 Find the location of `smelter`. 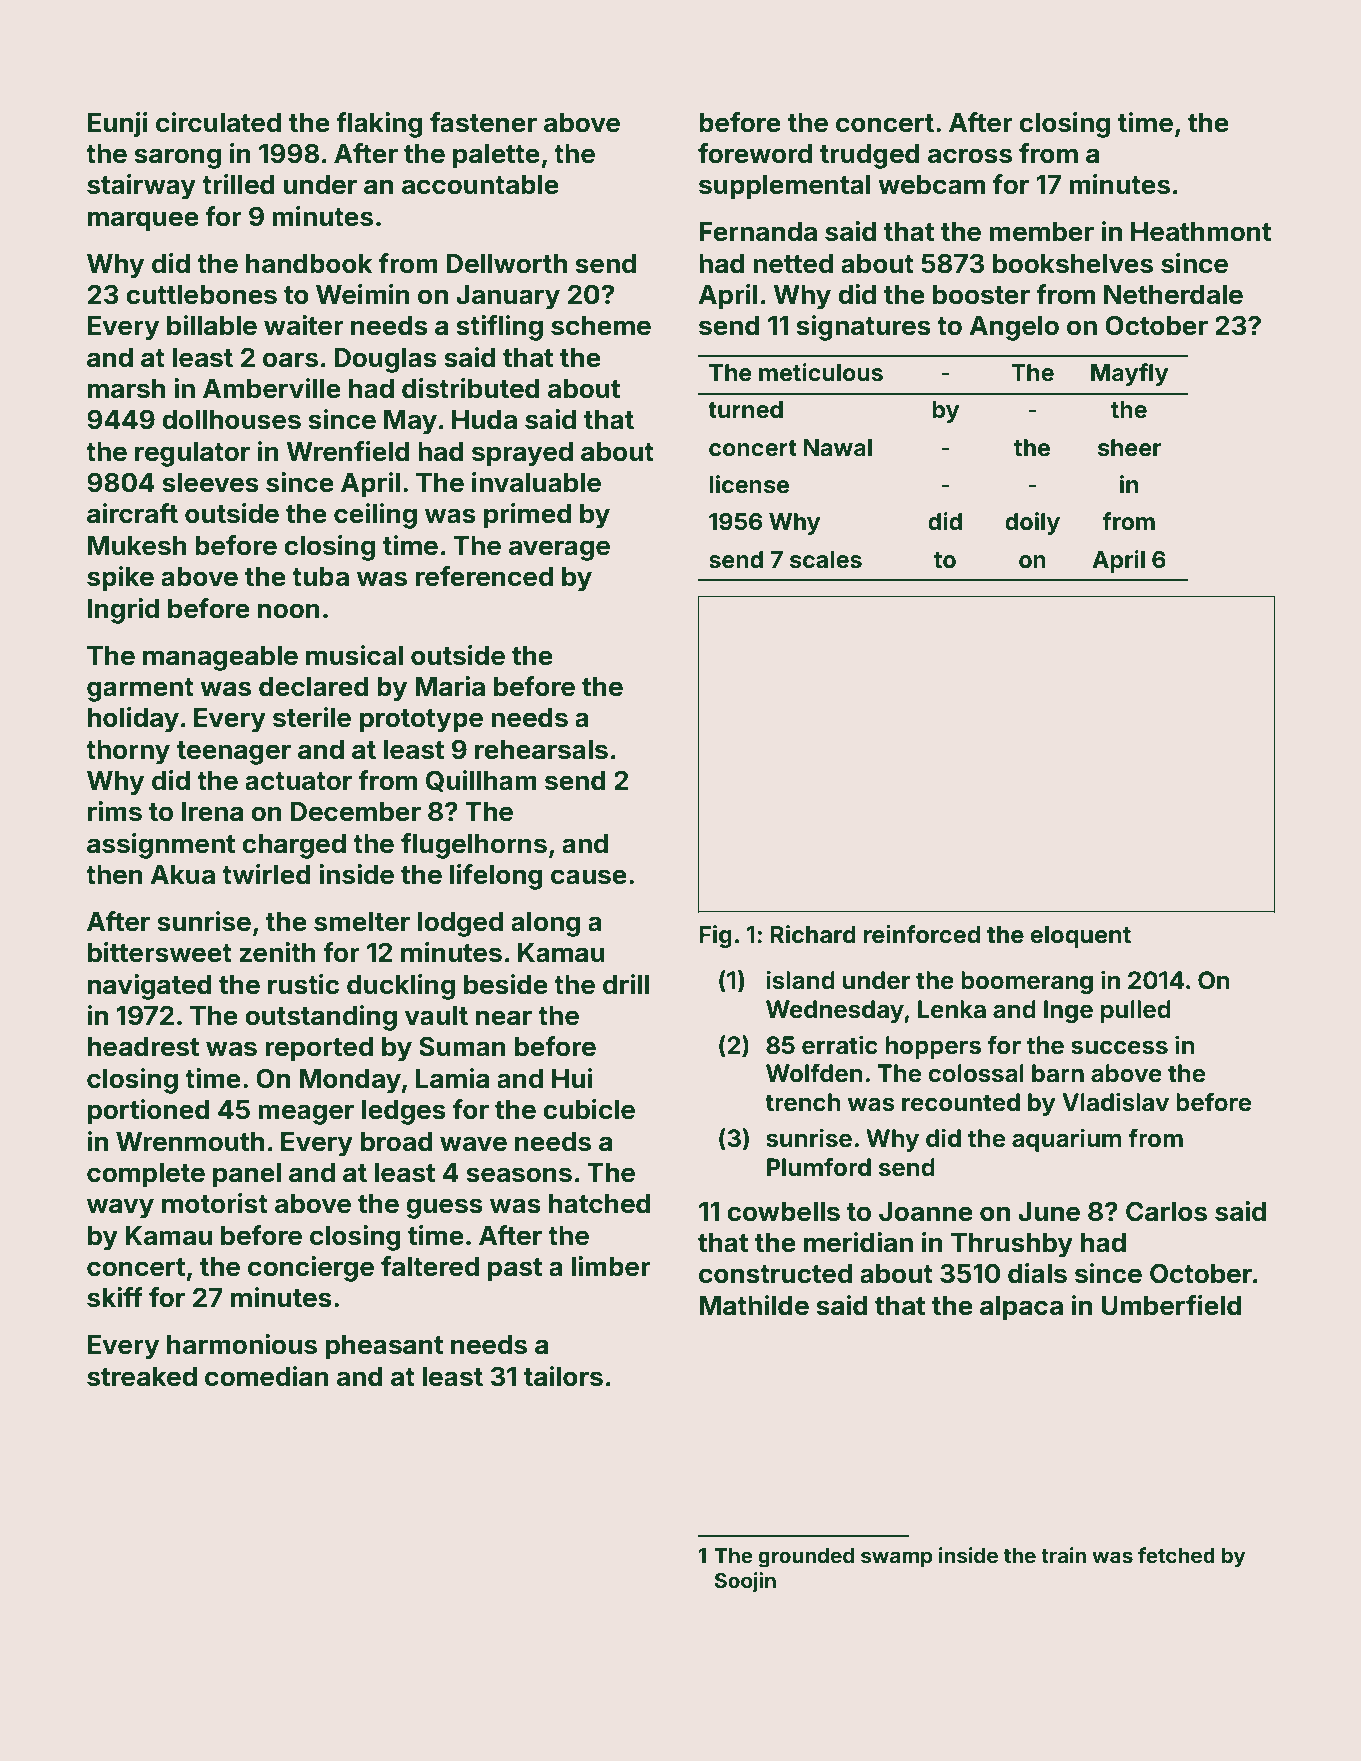

smelter is located at coordinates (362, 922).
